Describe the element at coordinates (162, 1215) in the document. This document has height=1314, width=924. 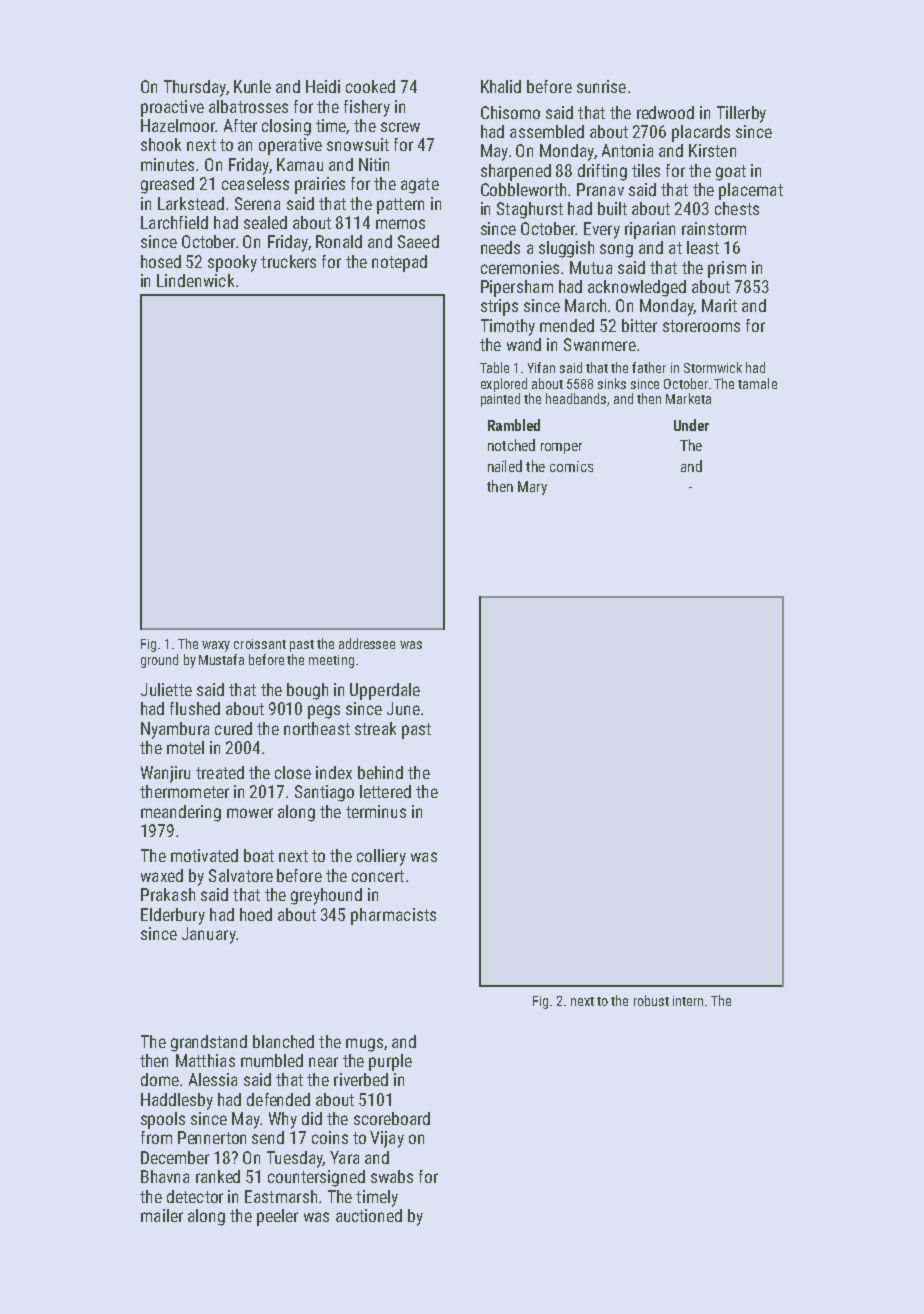
I see `mailer` at that location.
